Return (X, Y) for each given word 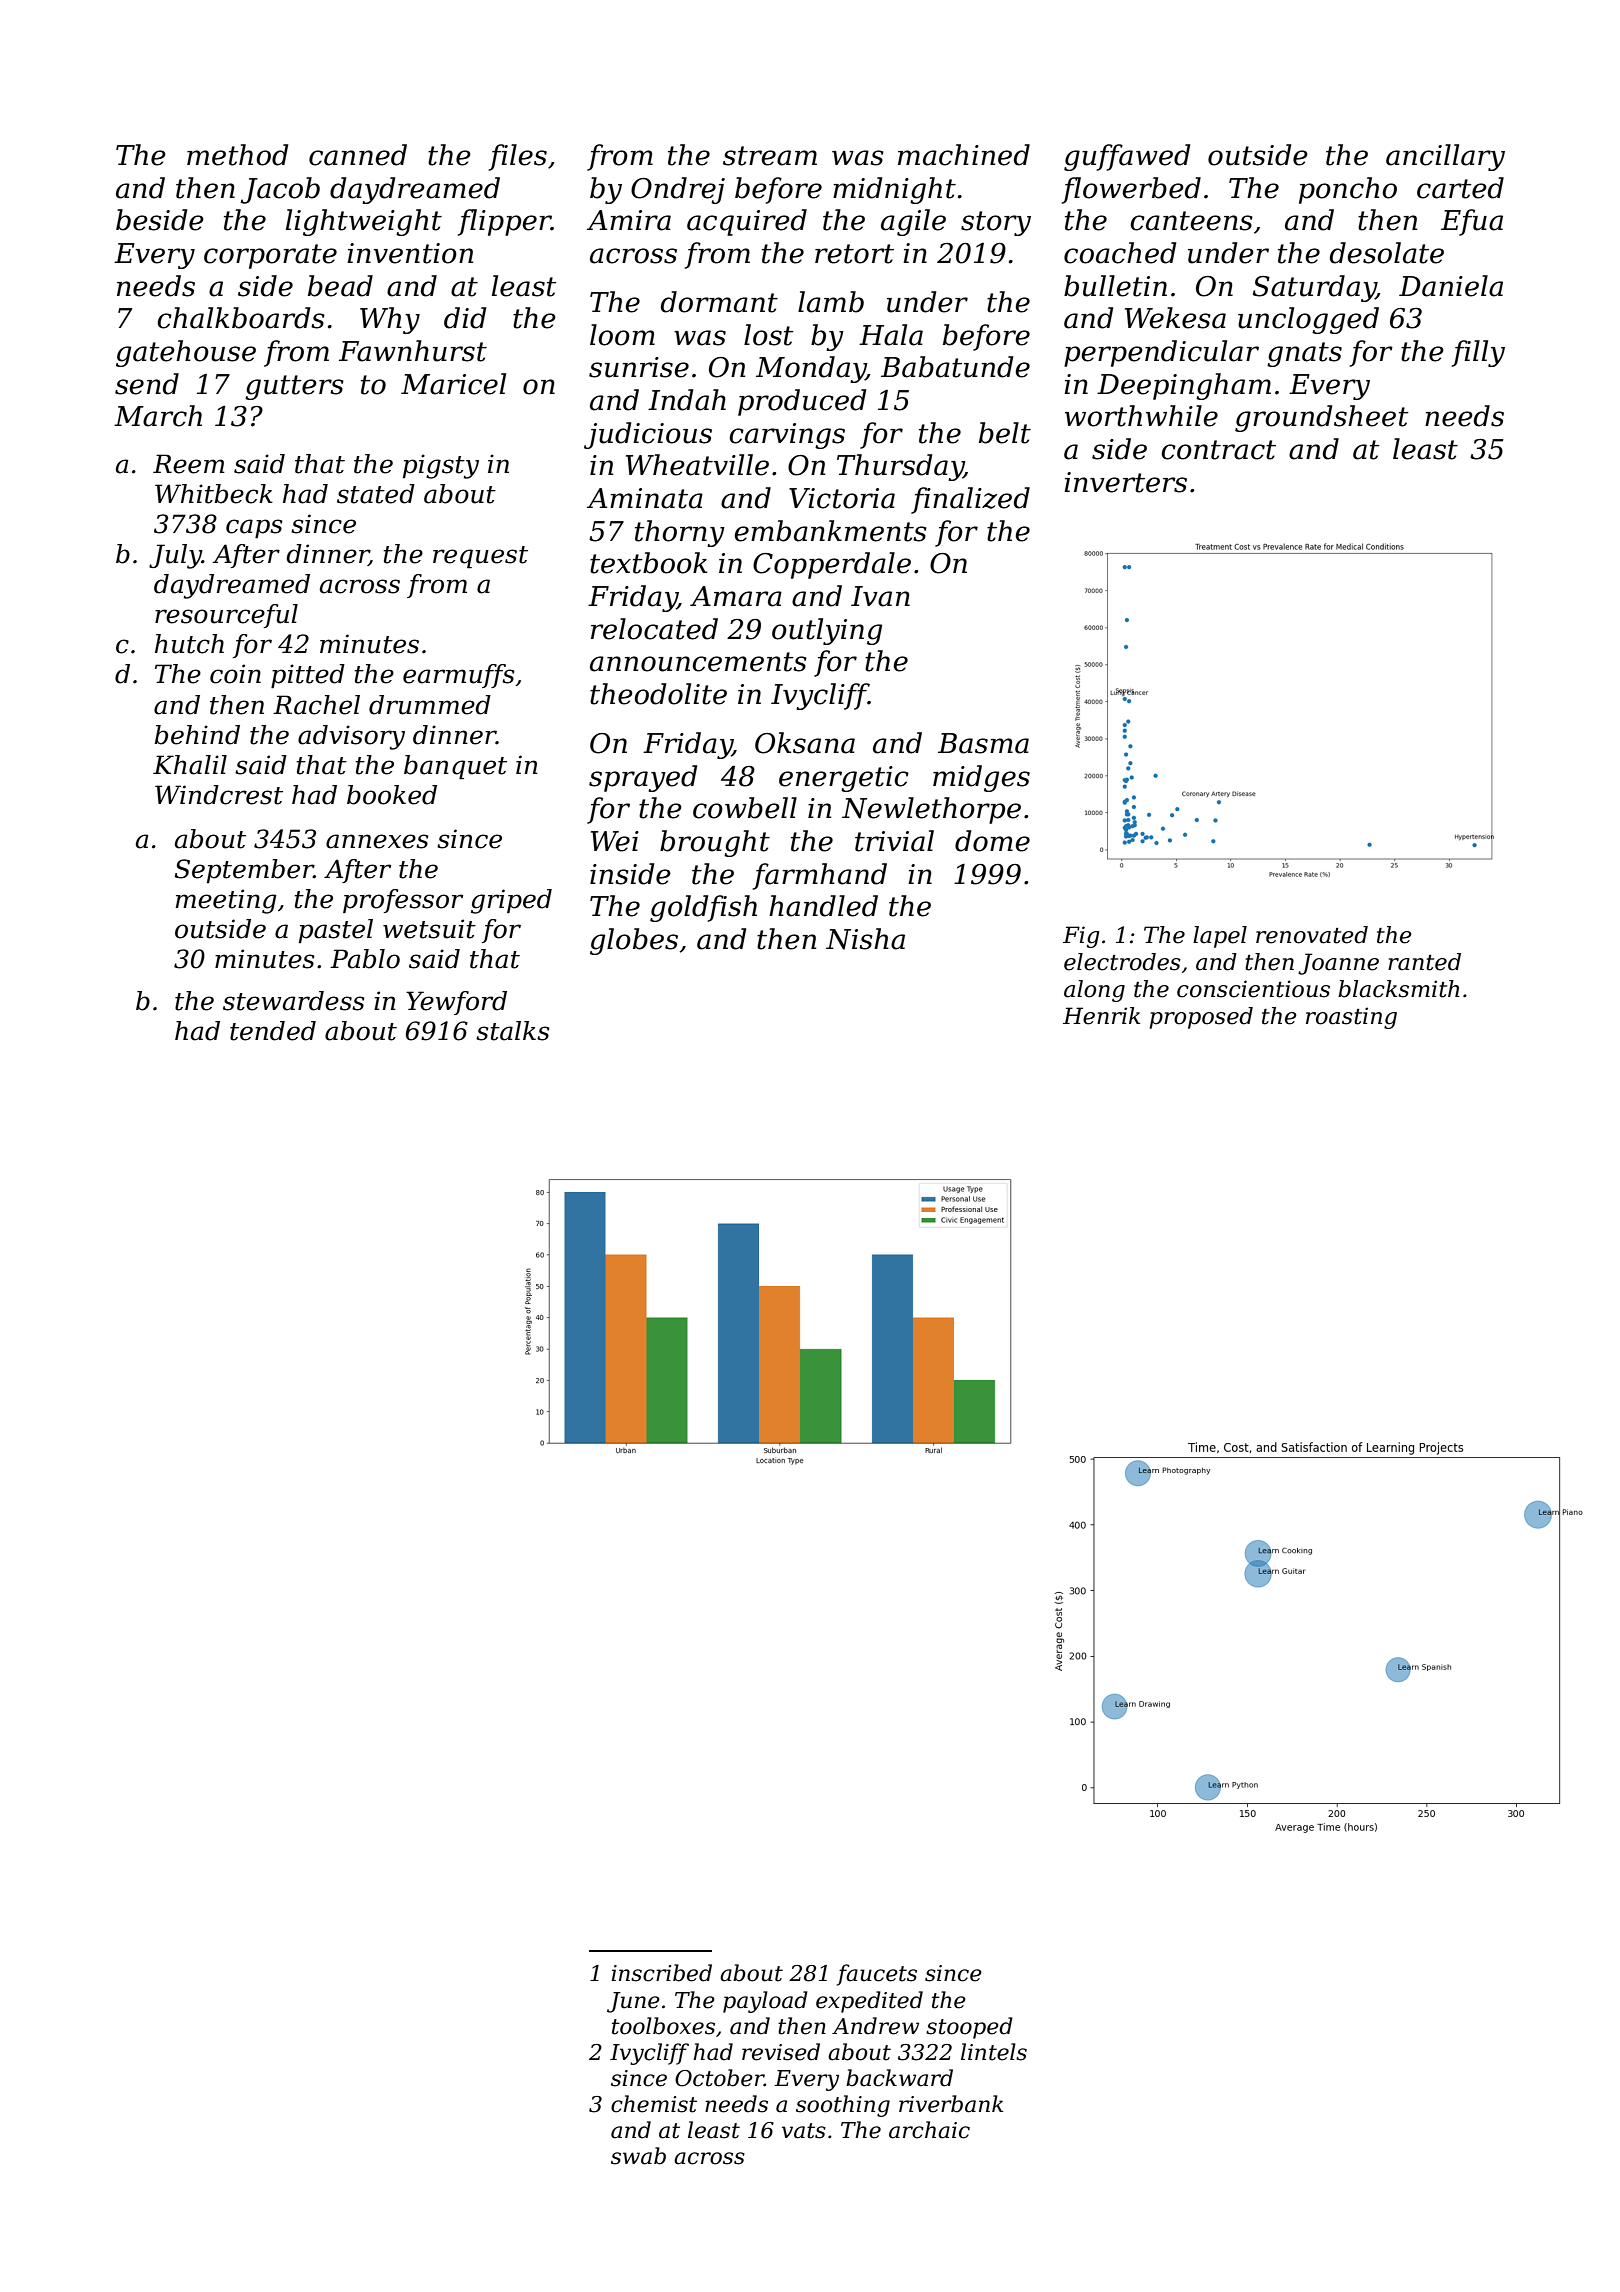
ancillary (1445, 157)
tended (273, 1031)
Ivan (880, 596)
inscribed (662, 1973)
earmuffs (459, 676)
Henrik (1101, 1016)
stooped (969, 2028)
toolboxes (663, 2026)
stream (770, 156)
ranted (1424, 962)
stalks (513, 1031)
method (237, 155)
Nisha (865, 939)
